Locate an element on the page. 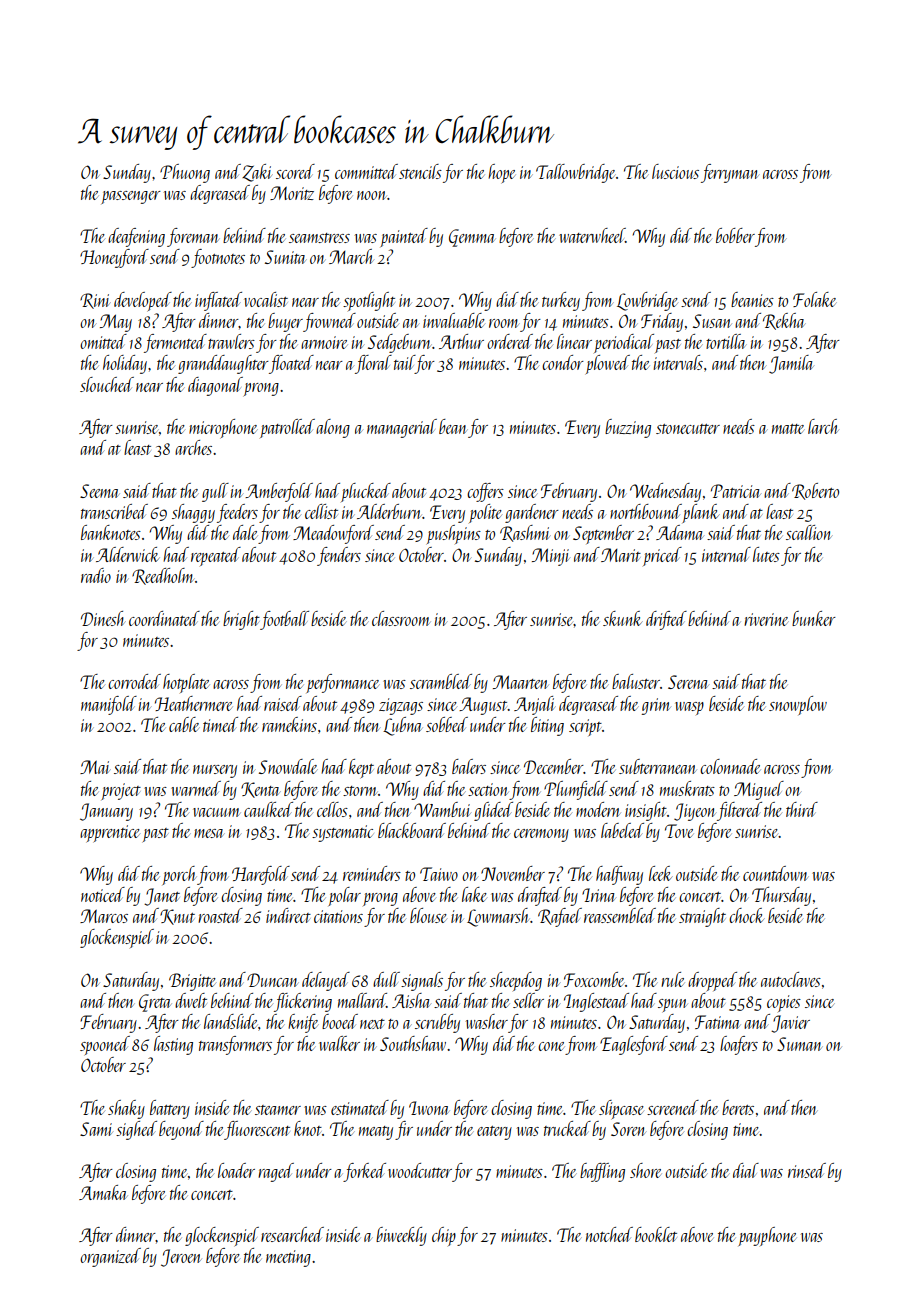  hotplate is located at coordinates (186, 683).
